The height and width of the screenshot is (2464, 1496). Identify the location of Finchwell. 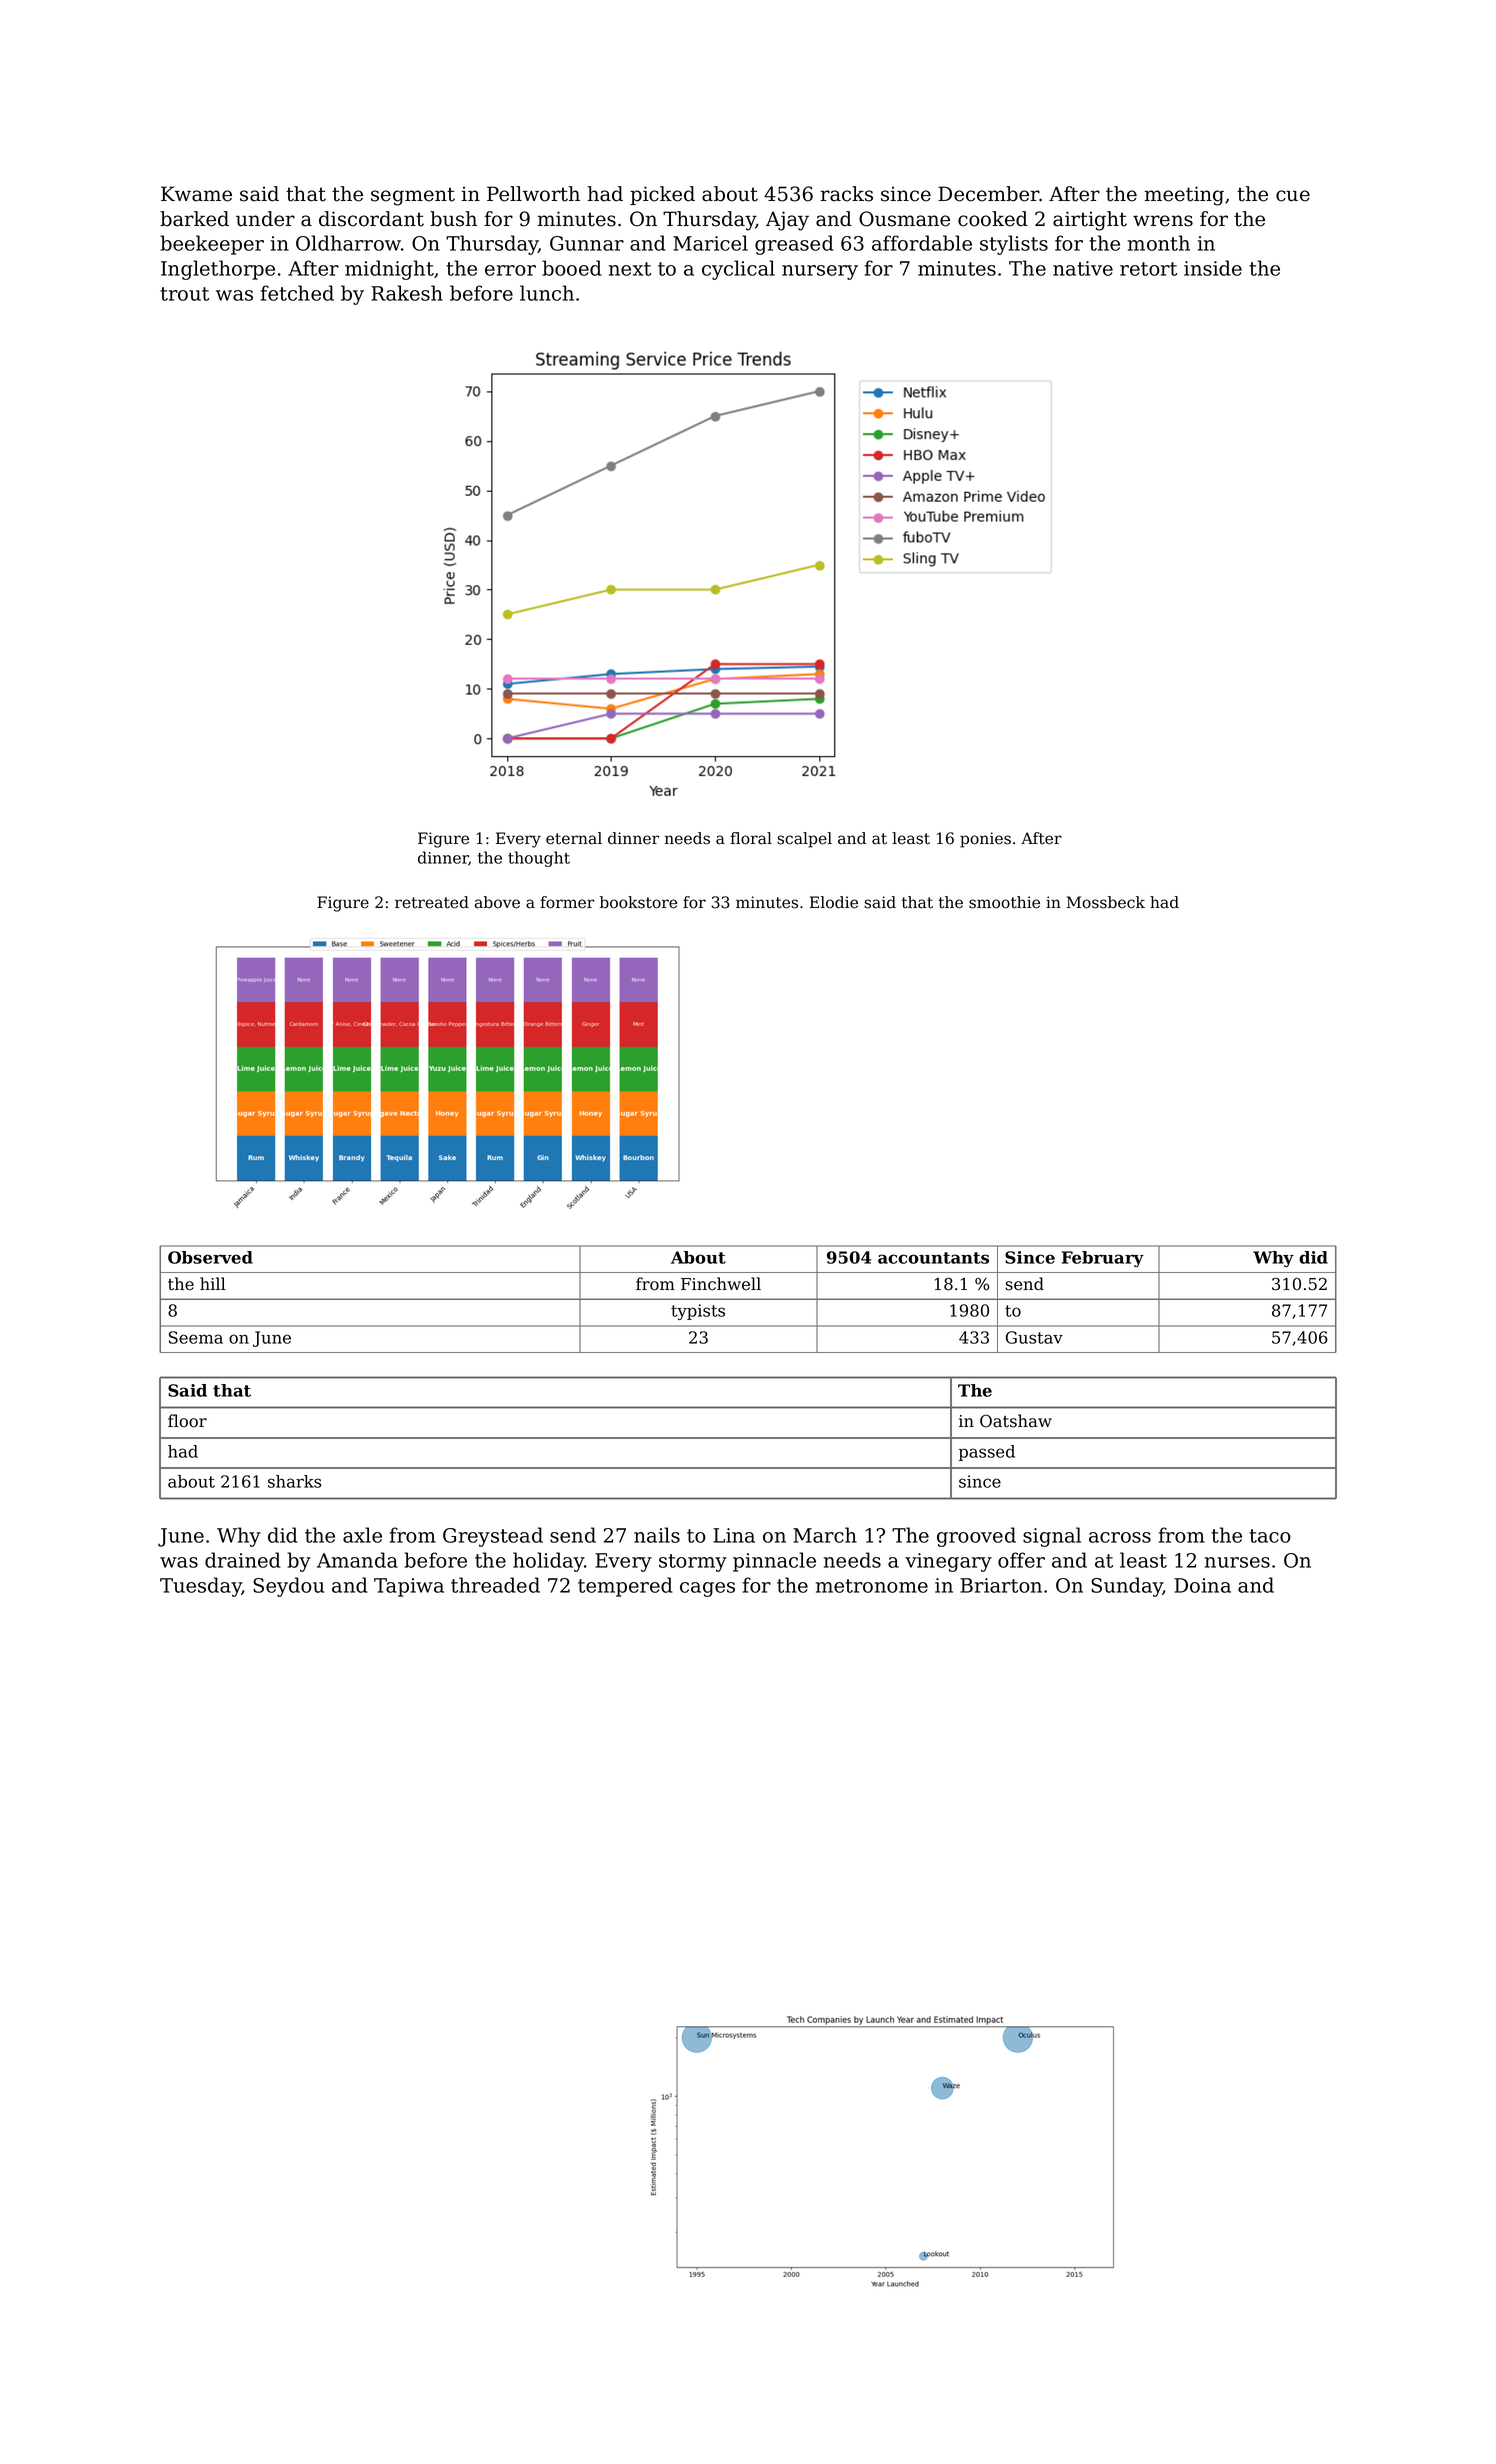
(721, 1284).
